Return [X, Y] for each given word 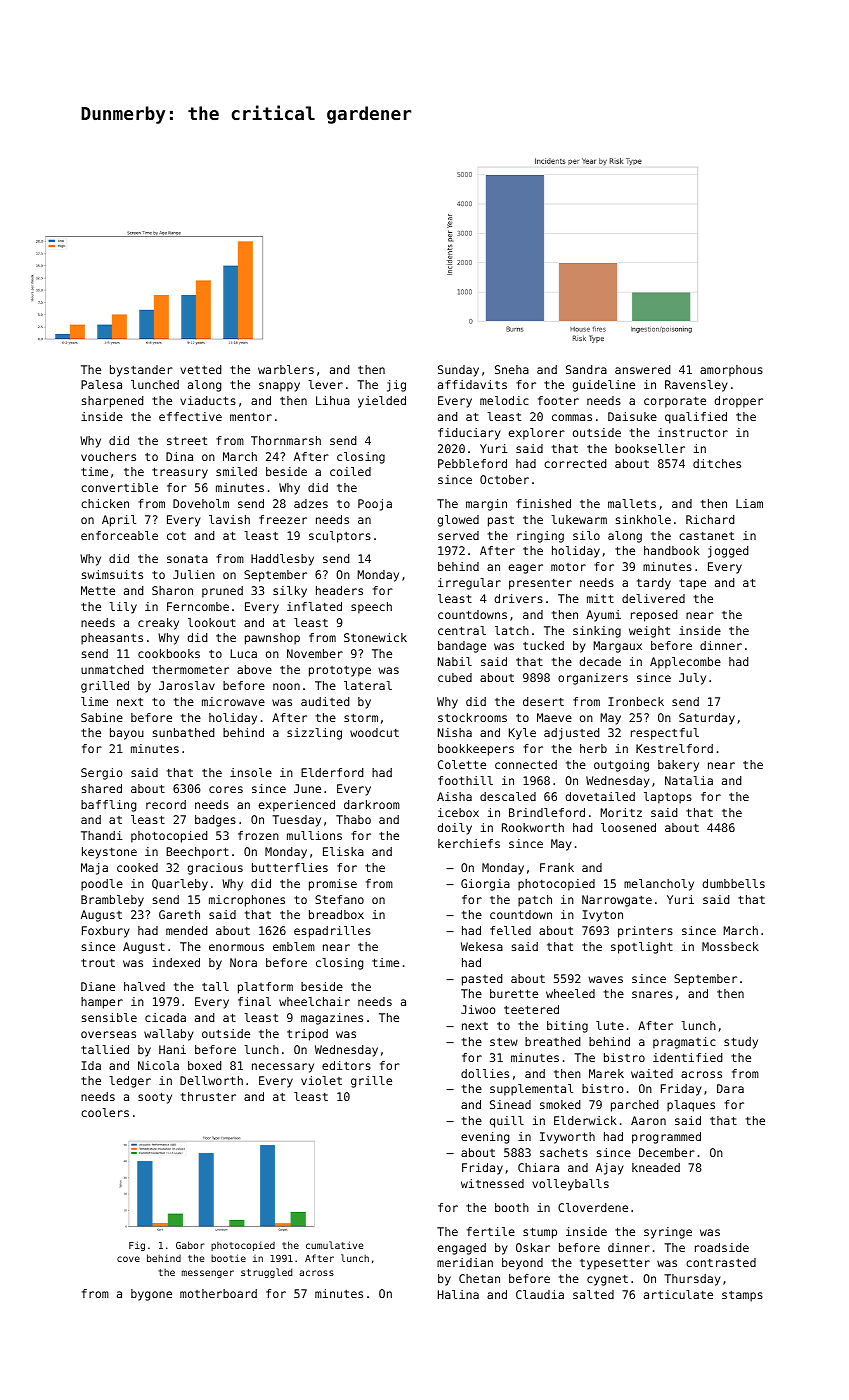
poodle [102, 885]
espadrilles [332, 932]
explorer [537, 434]
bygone [151, 1295]
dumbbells [733, 883]
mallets [632, 503]
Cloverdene [593, 1207]
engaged [462, 1249]
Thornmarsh [286, 440]
